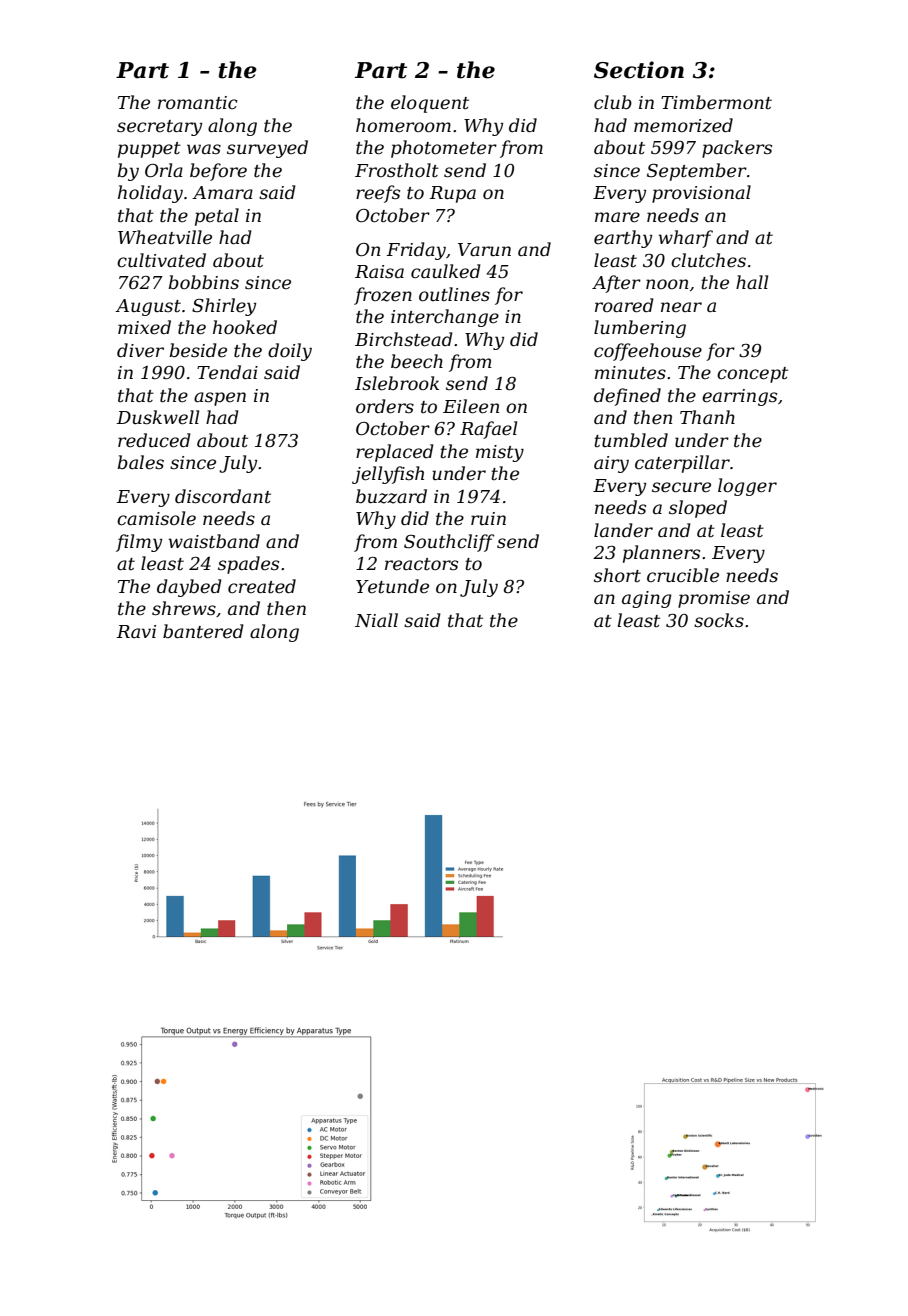  What do you see at coordinates (403, 125) in the page?
I see `homeroom` at bounding box center [403, 125].
